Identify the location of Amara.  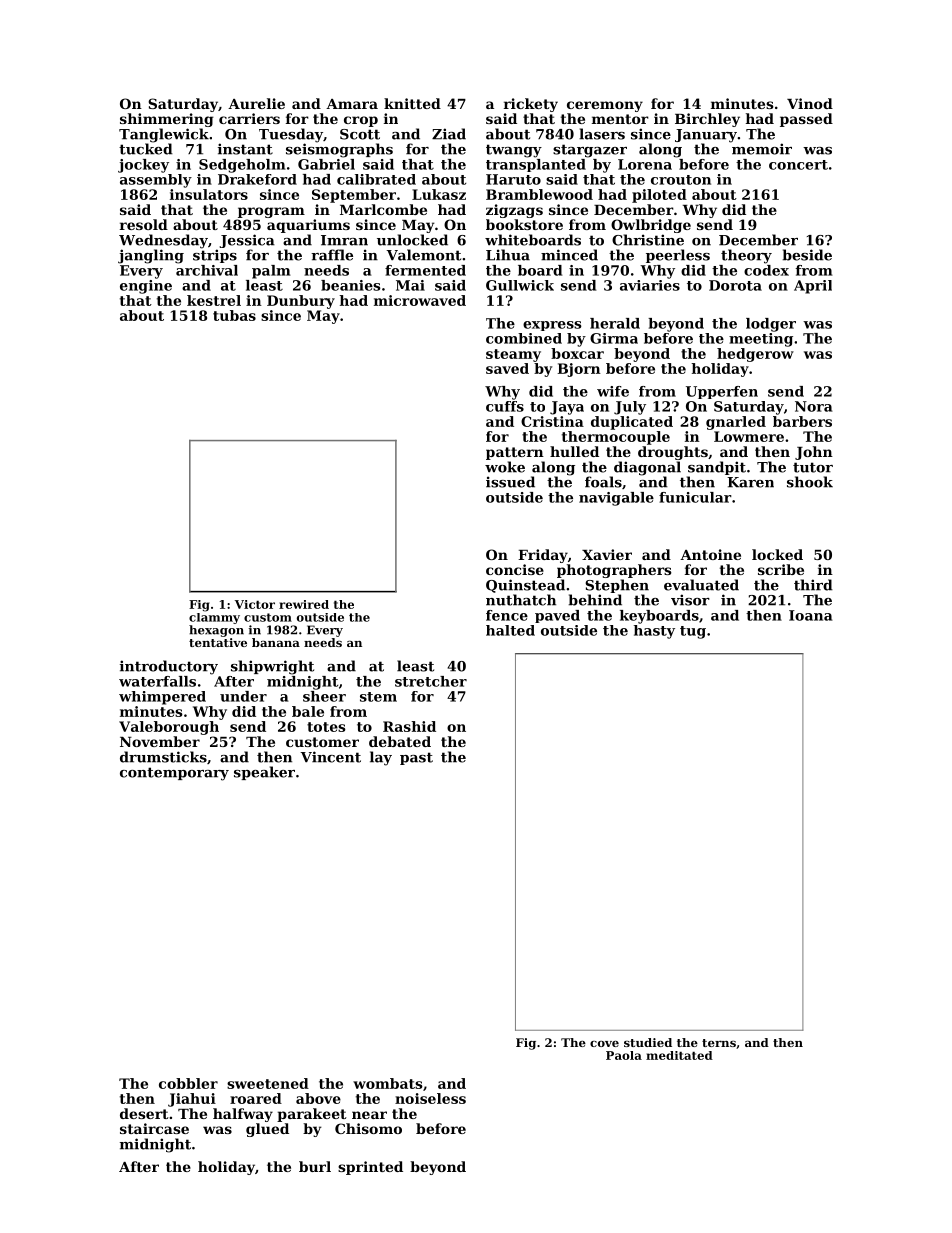
(352, 104).
